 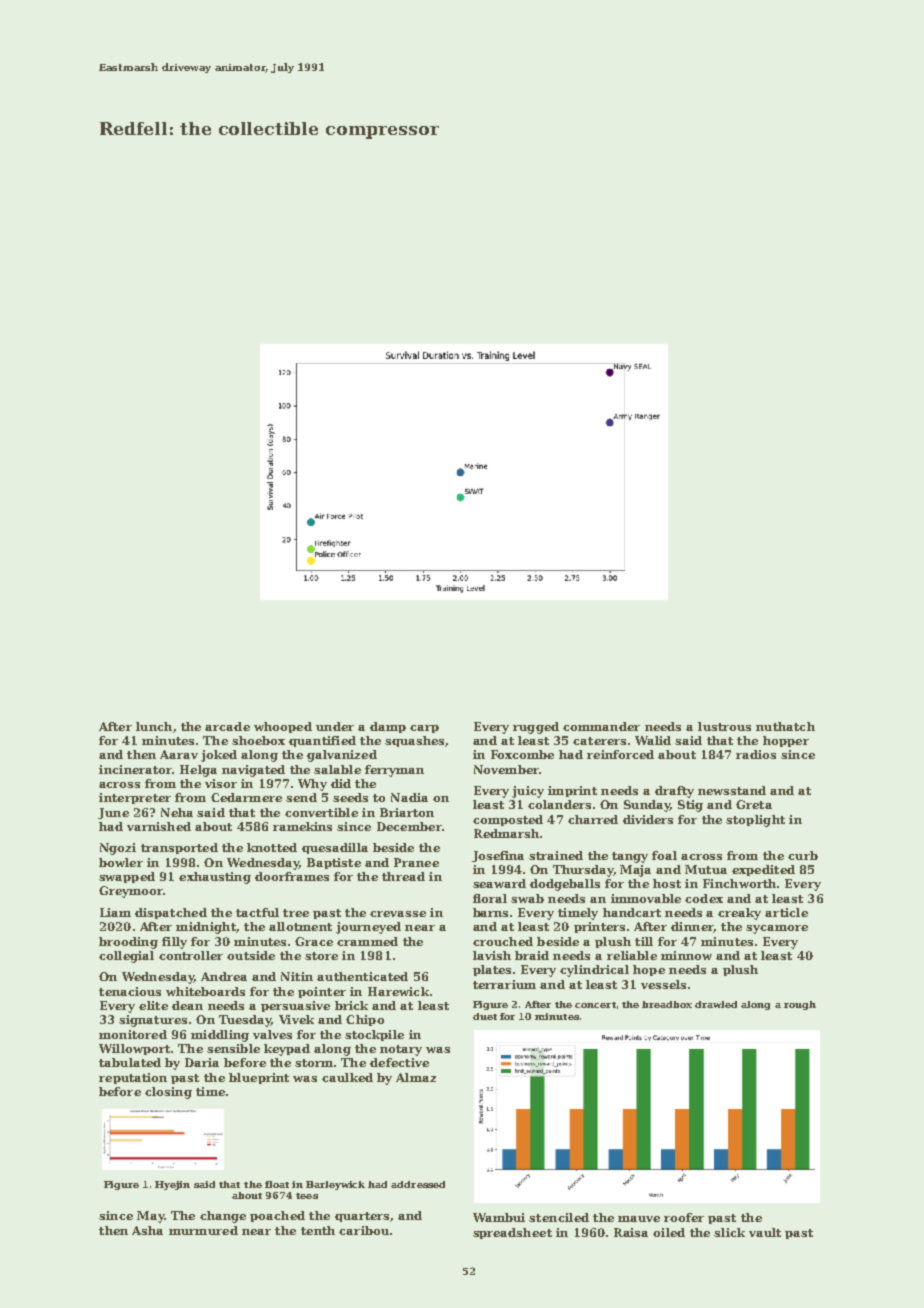 I want to click on signatures, so click(x=153, y=1021).
